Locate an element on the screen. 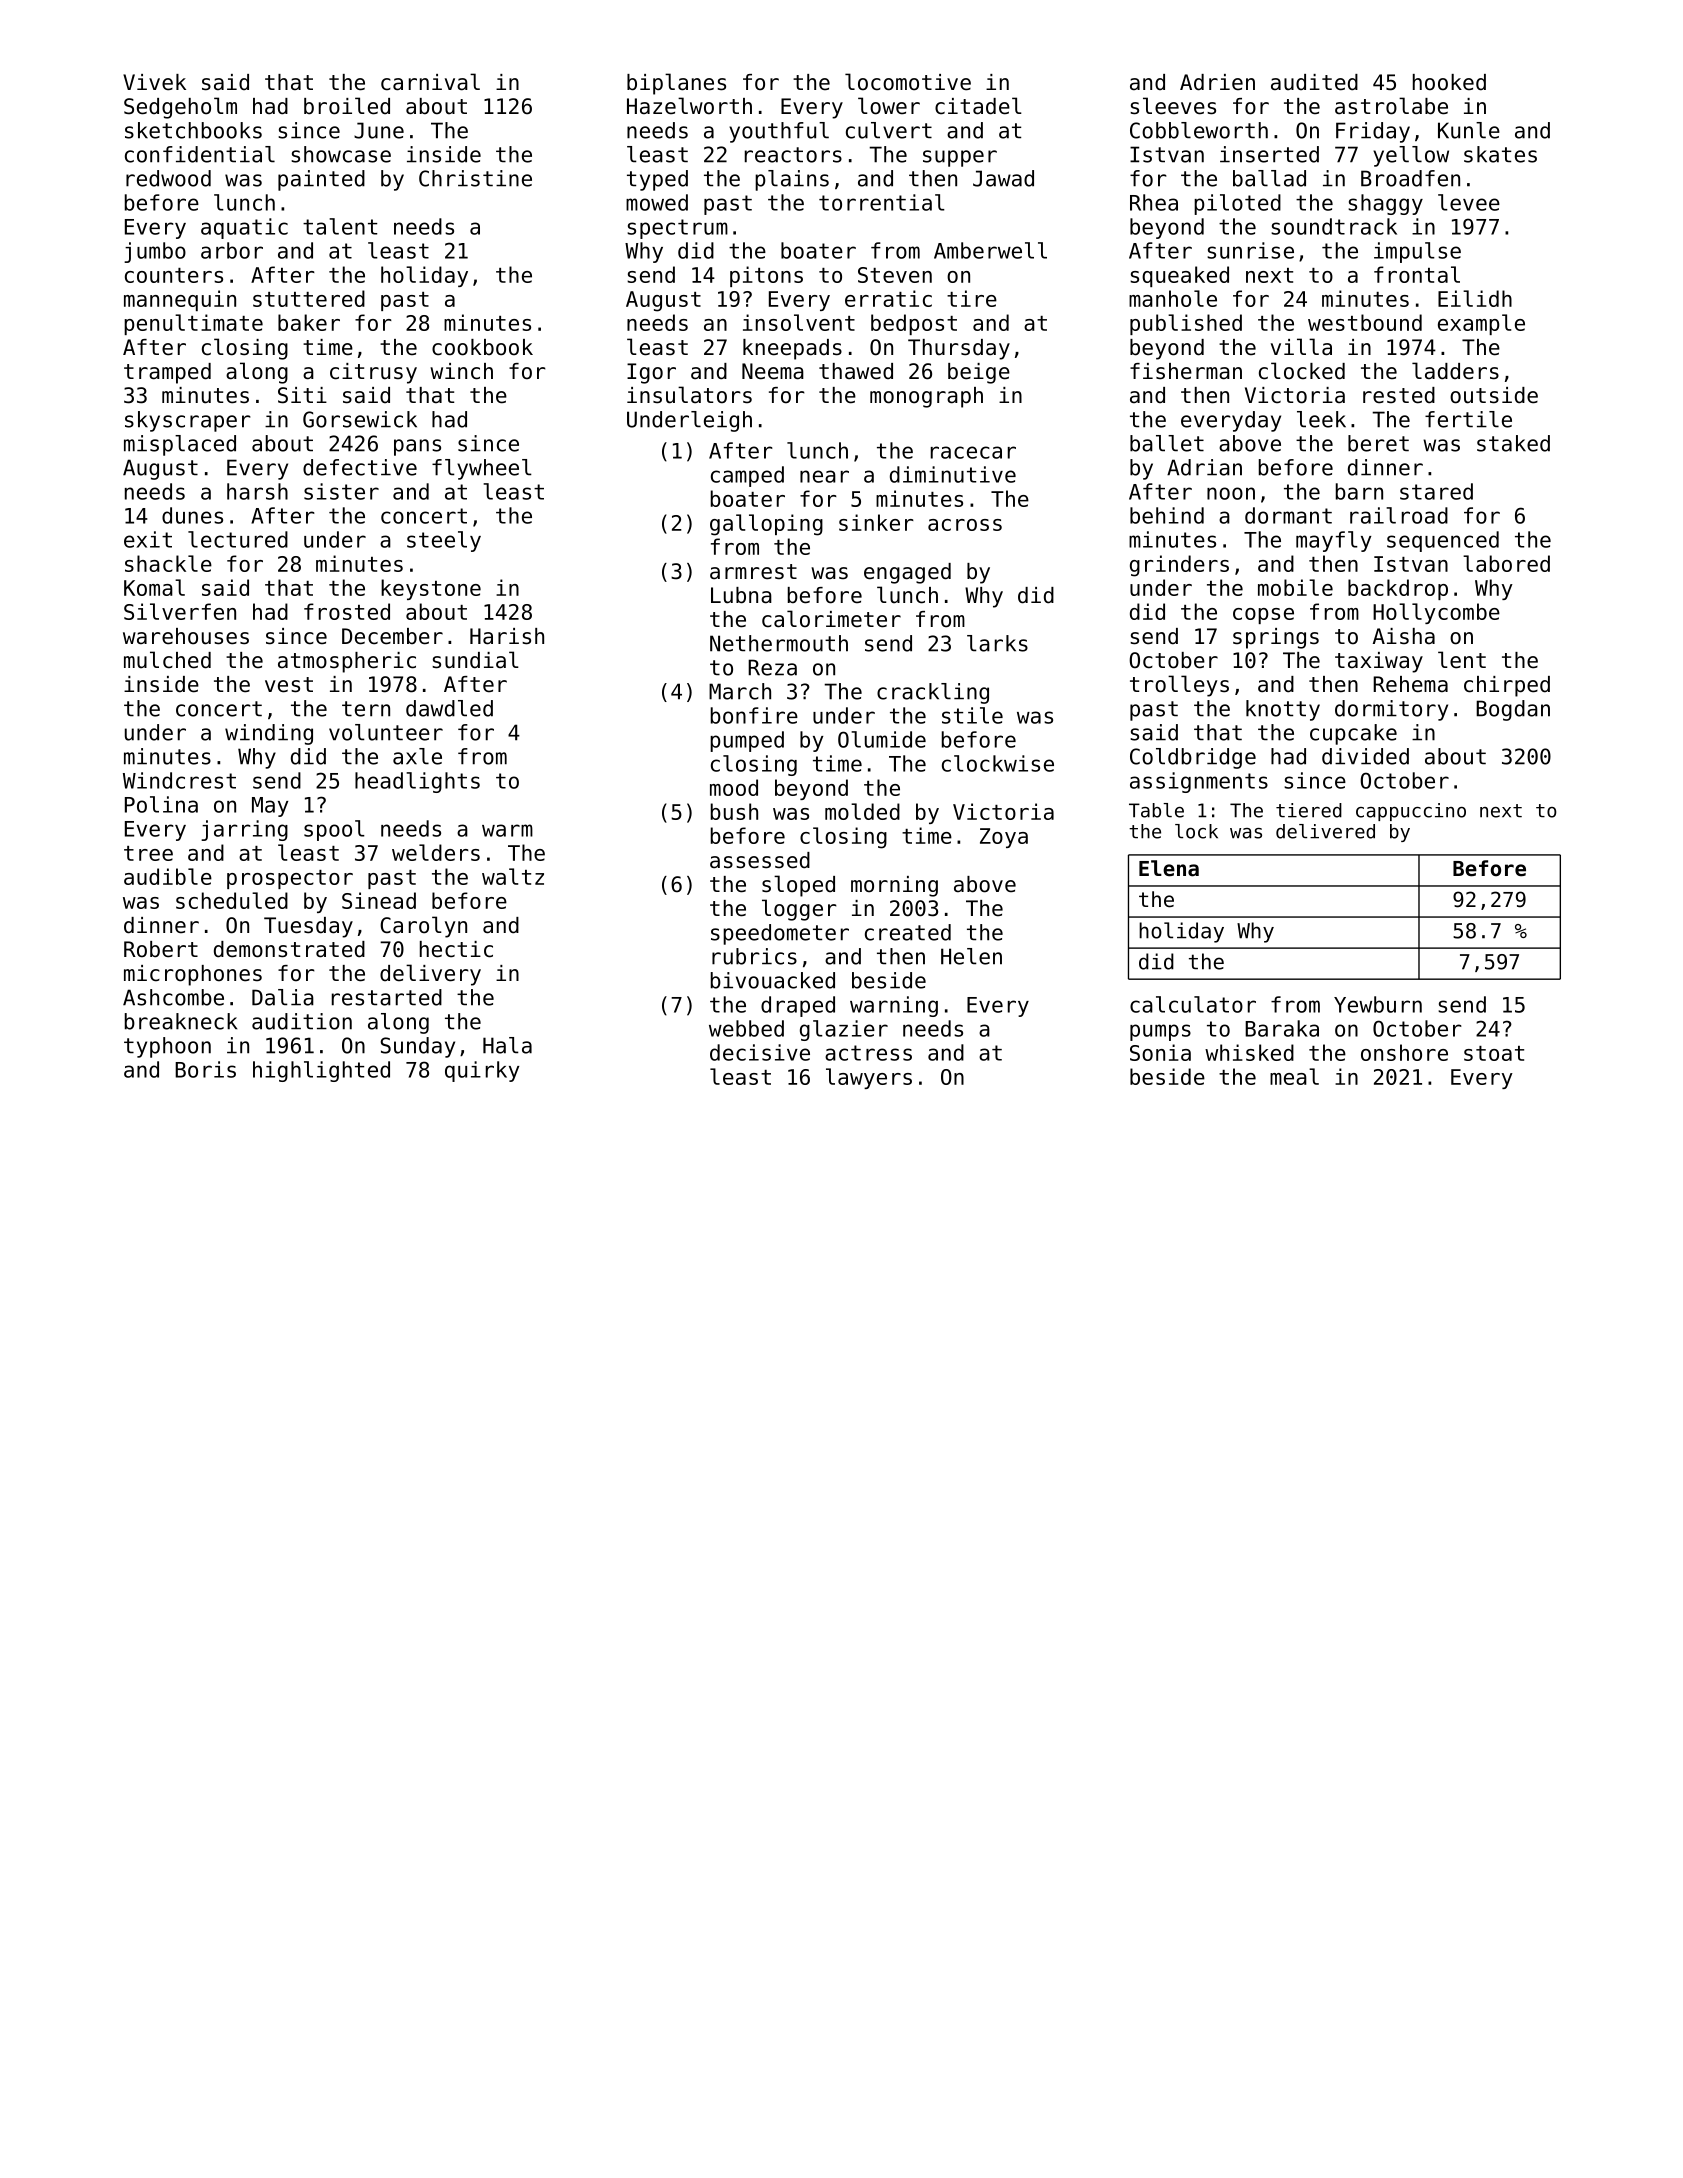 This screenshot has height=2178, width=1683. pumps is located at coordinates (1160, 1032).
